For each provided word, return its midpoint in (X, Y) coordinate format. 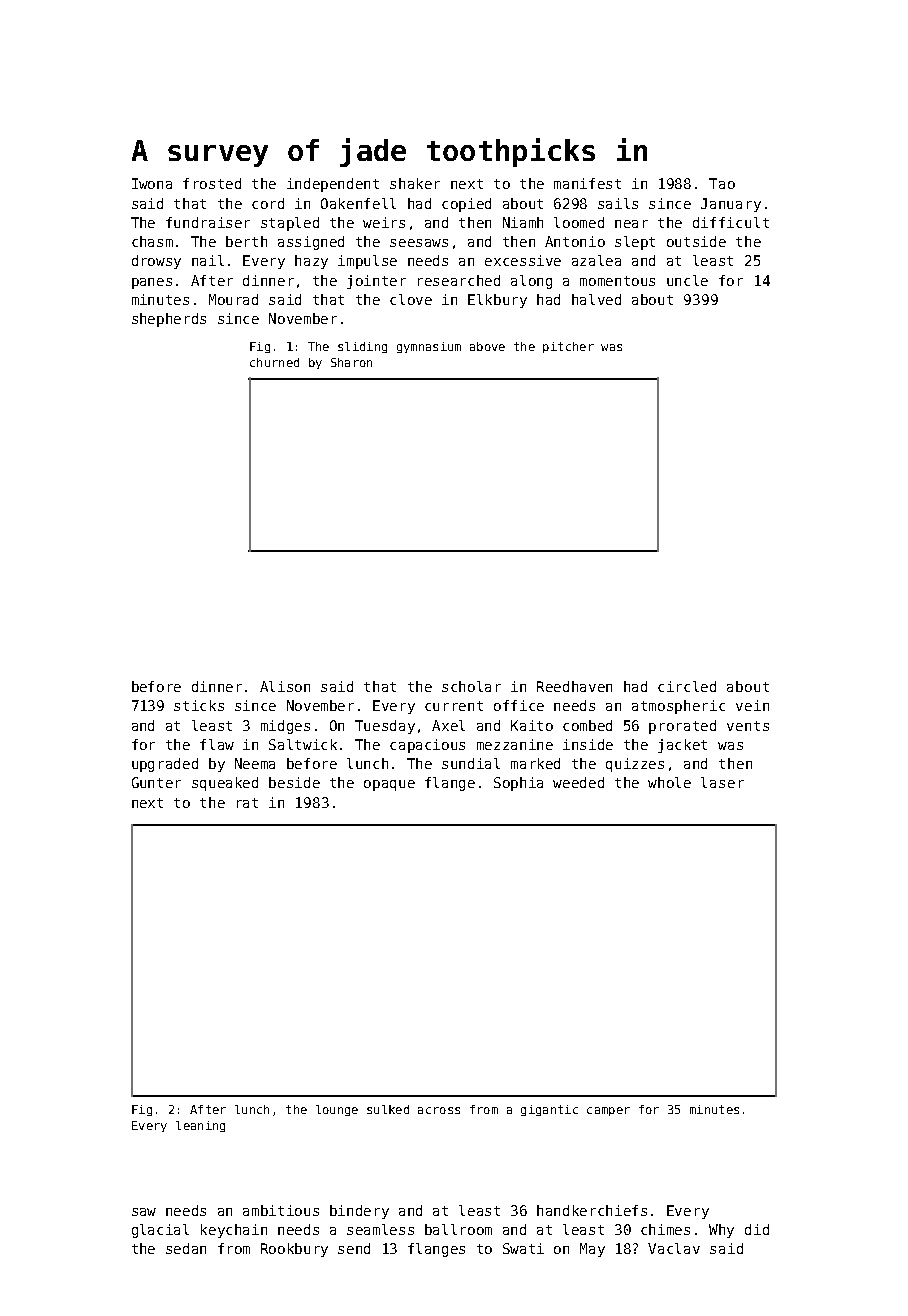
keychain (234, 1231)
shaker (415, 183)
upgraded (165, 765)
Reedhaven (574, 686)
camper (608, 1111)
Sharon (351, 362)
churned (274, 362)
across (439, 1110)
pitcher (568, 347)
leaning (200, 1126)
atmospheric (678, 707)
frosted (212, 183)
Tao (722, 183)
